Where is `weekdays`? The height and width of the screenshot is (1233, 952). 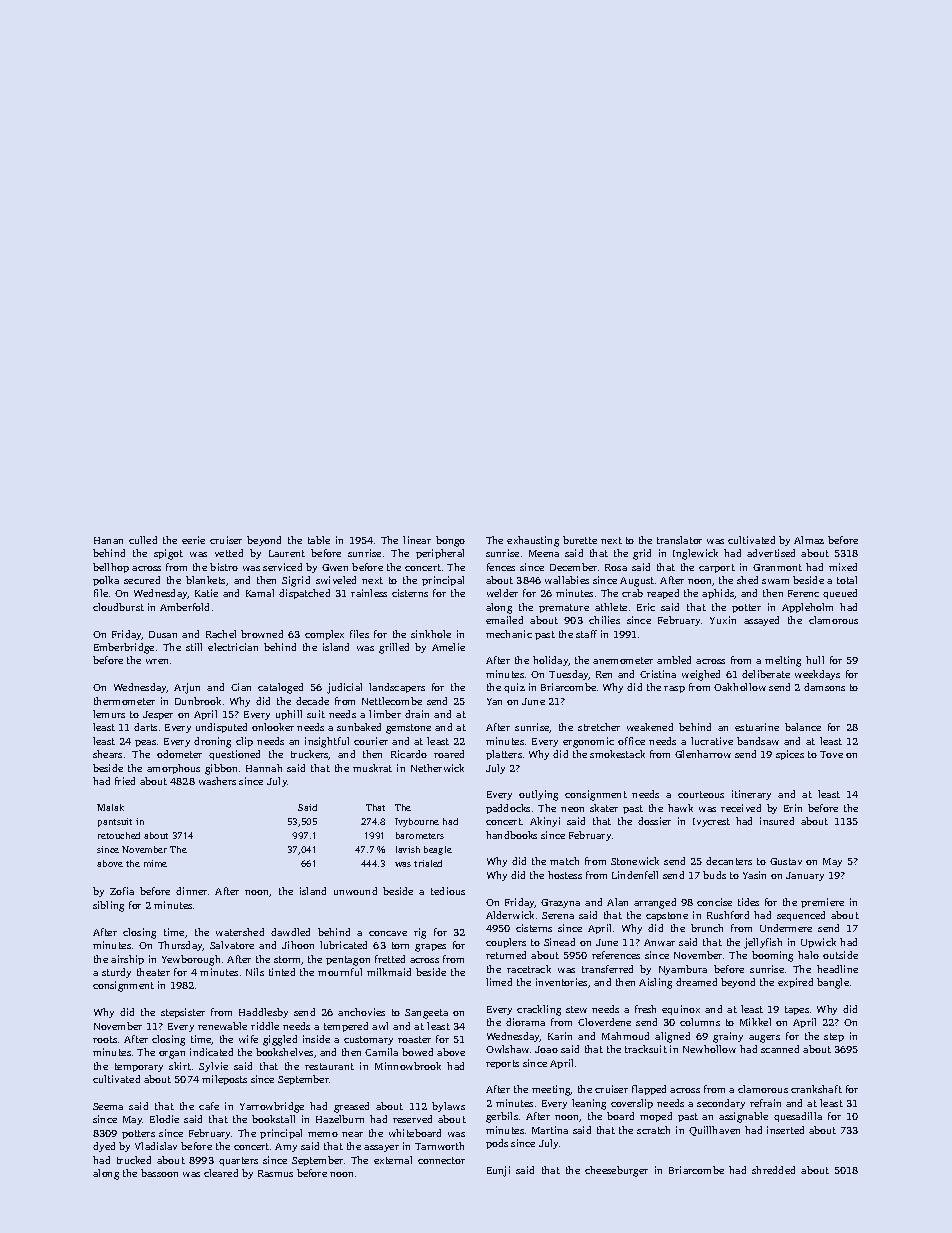
weekdays is located at coordinates (817, 675).
